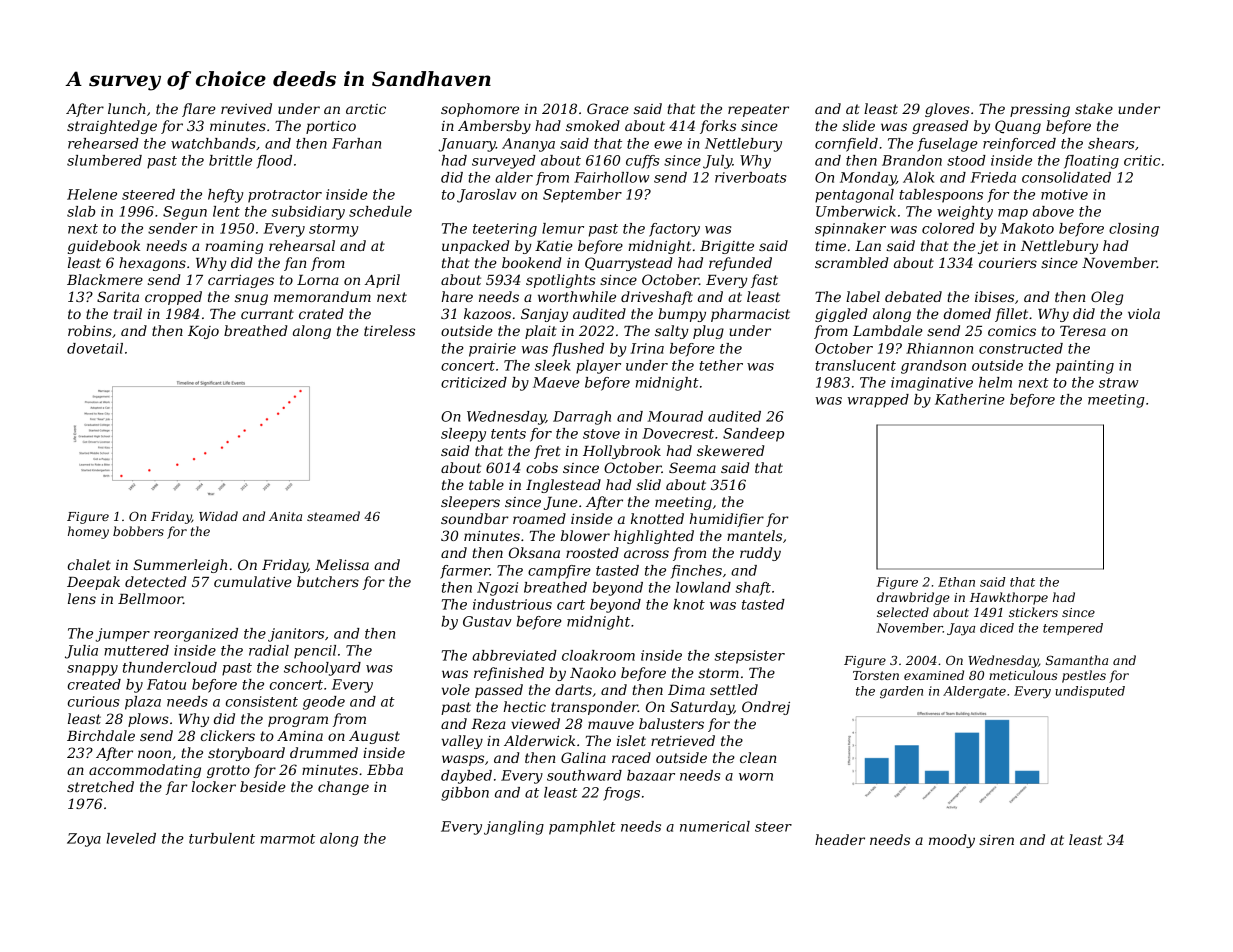 This image has height=952, width=1233. Describe the element at coordinates (1073, 629) in the image. I see `tempered` at that location.
